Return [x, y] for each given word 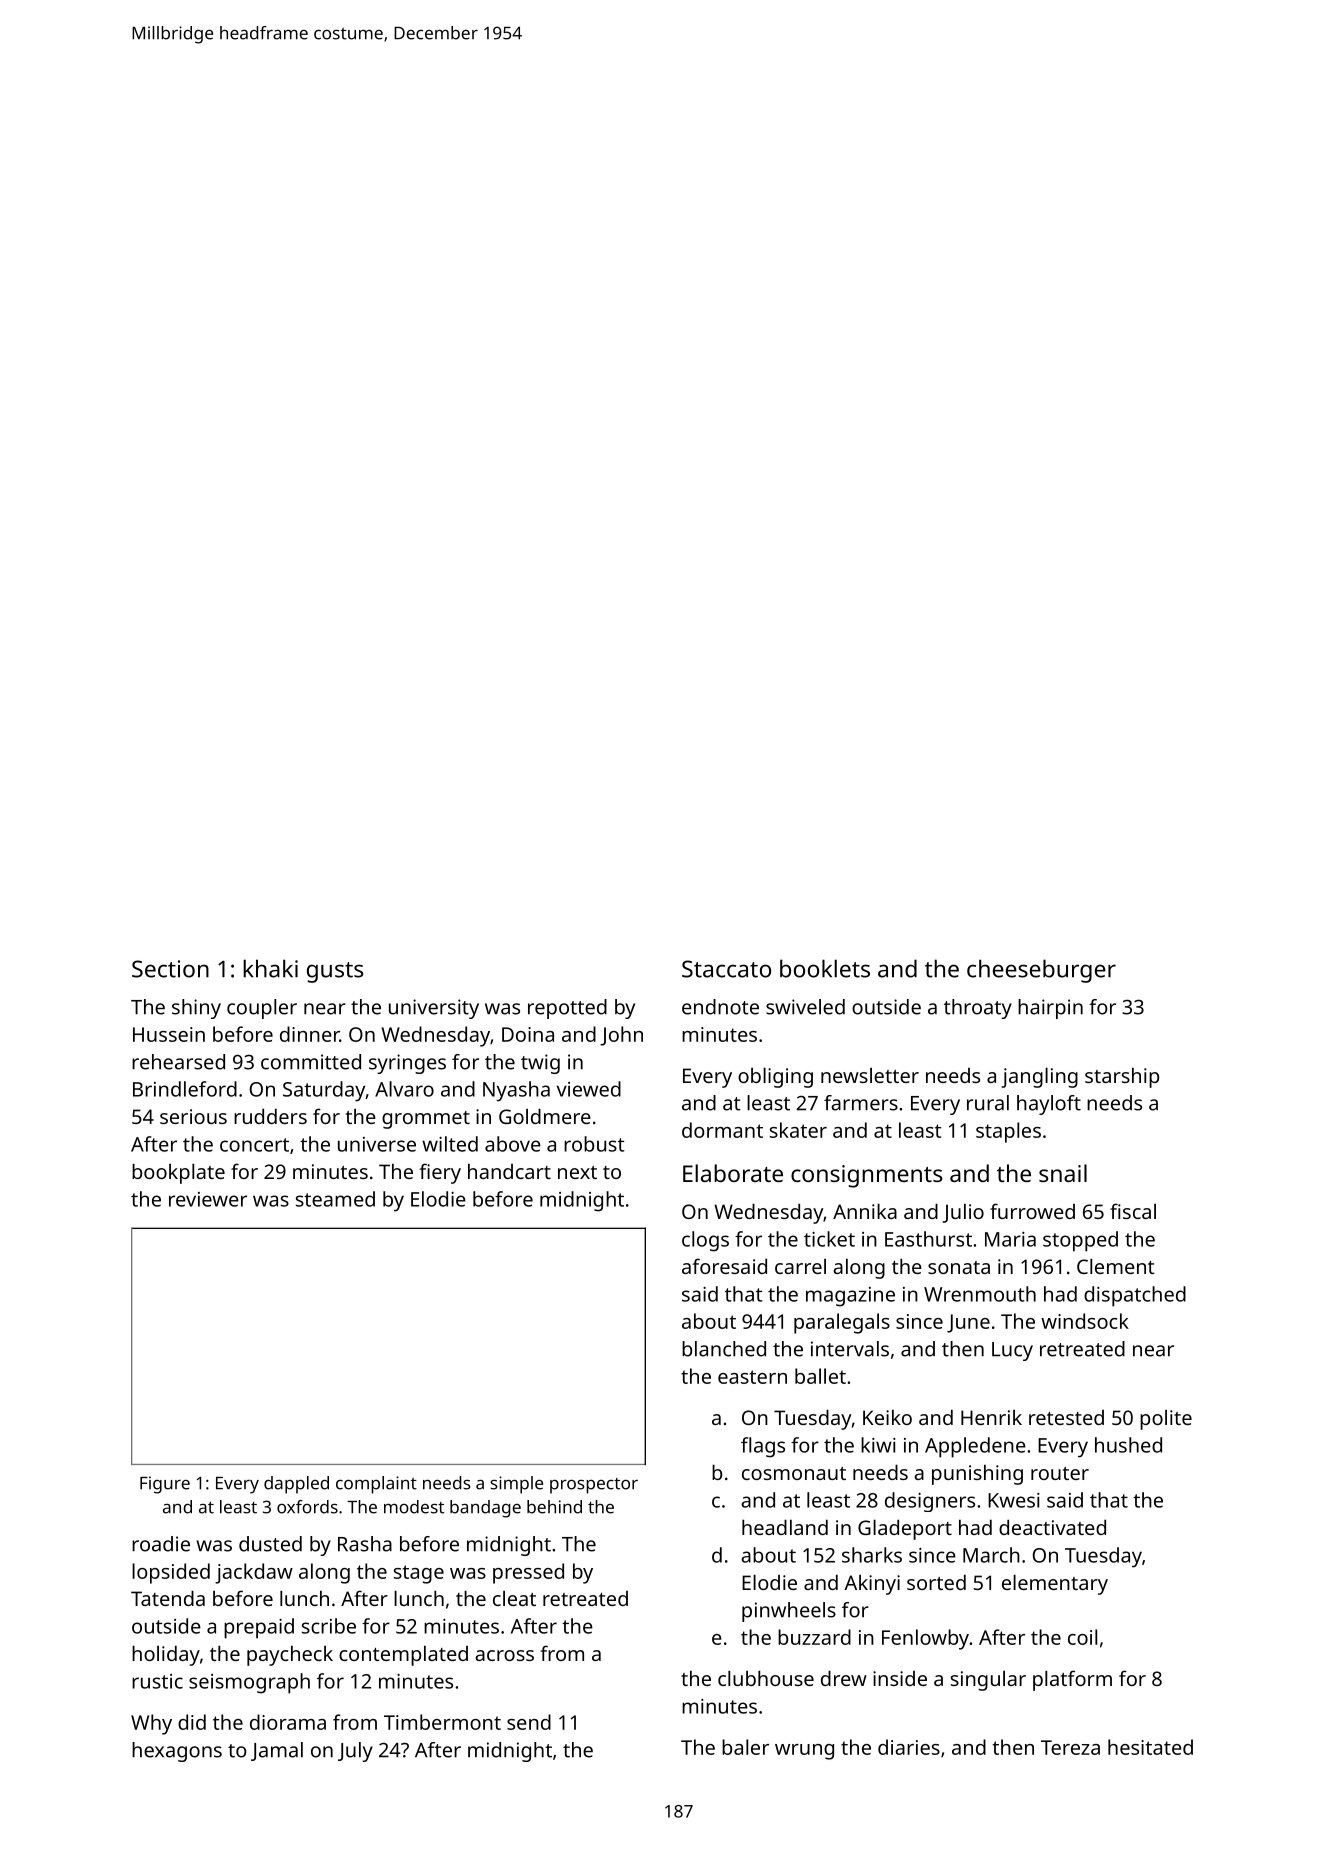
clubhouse [766, 1678]
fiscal [1133, 1211]
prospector [594, 1486]
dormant [722, 1130]
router [1060, 1473]
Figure [165, 1485]
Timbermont [442, 1722]
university [434, 1009]
